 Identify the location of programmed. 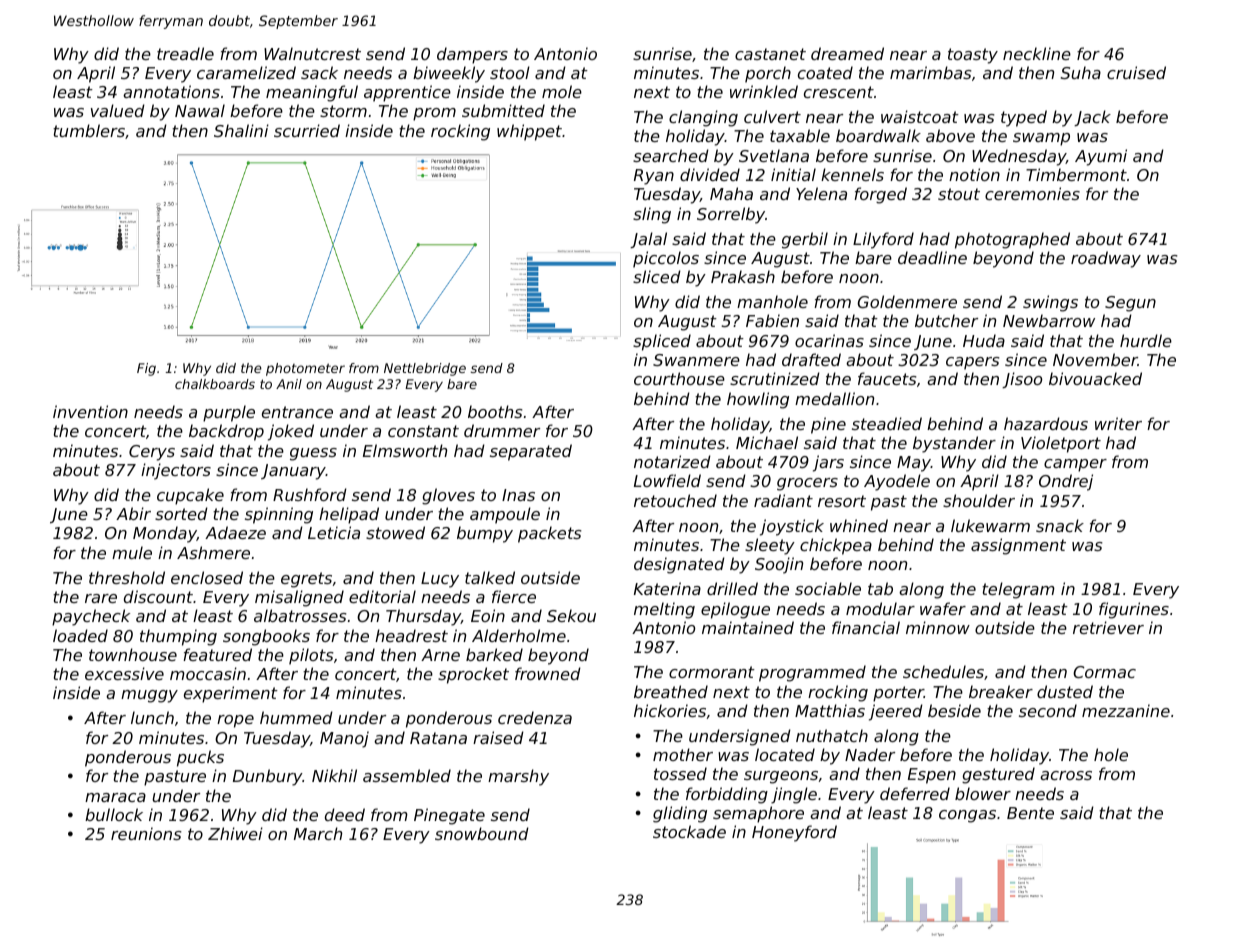
(812, 673).
